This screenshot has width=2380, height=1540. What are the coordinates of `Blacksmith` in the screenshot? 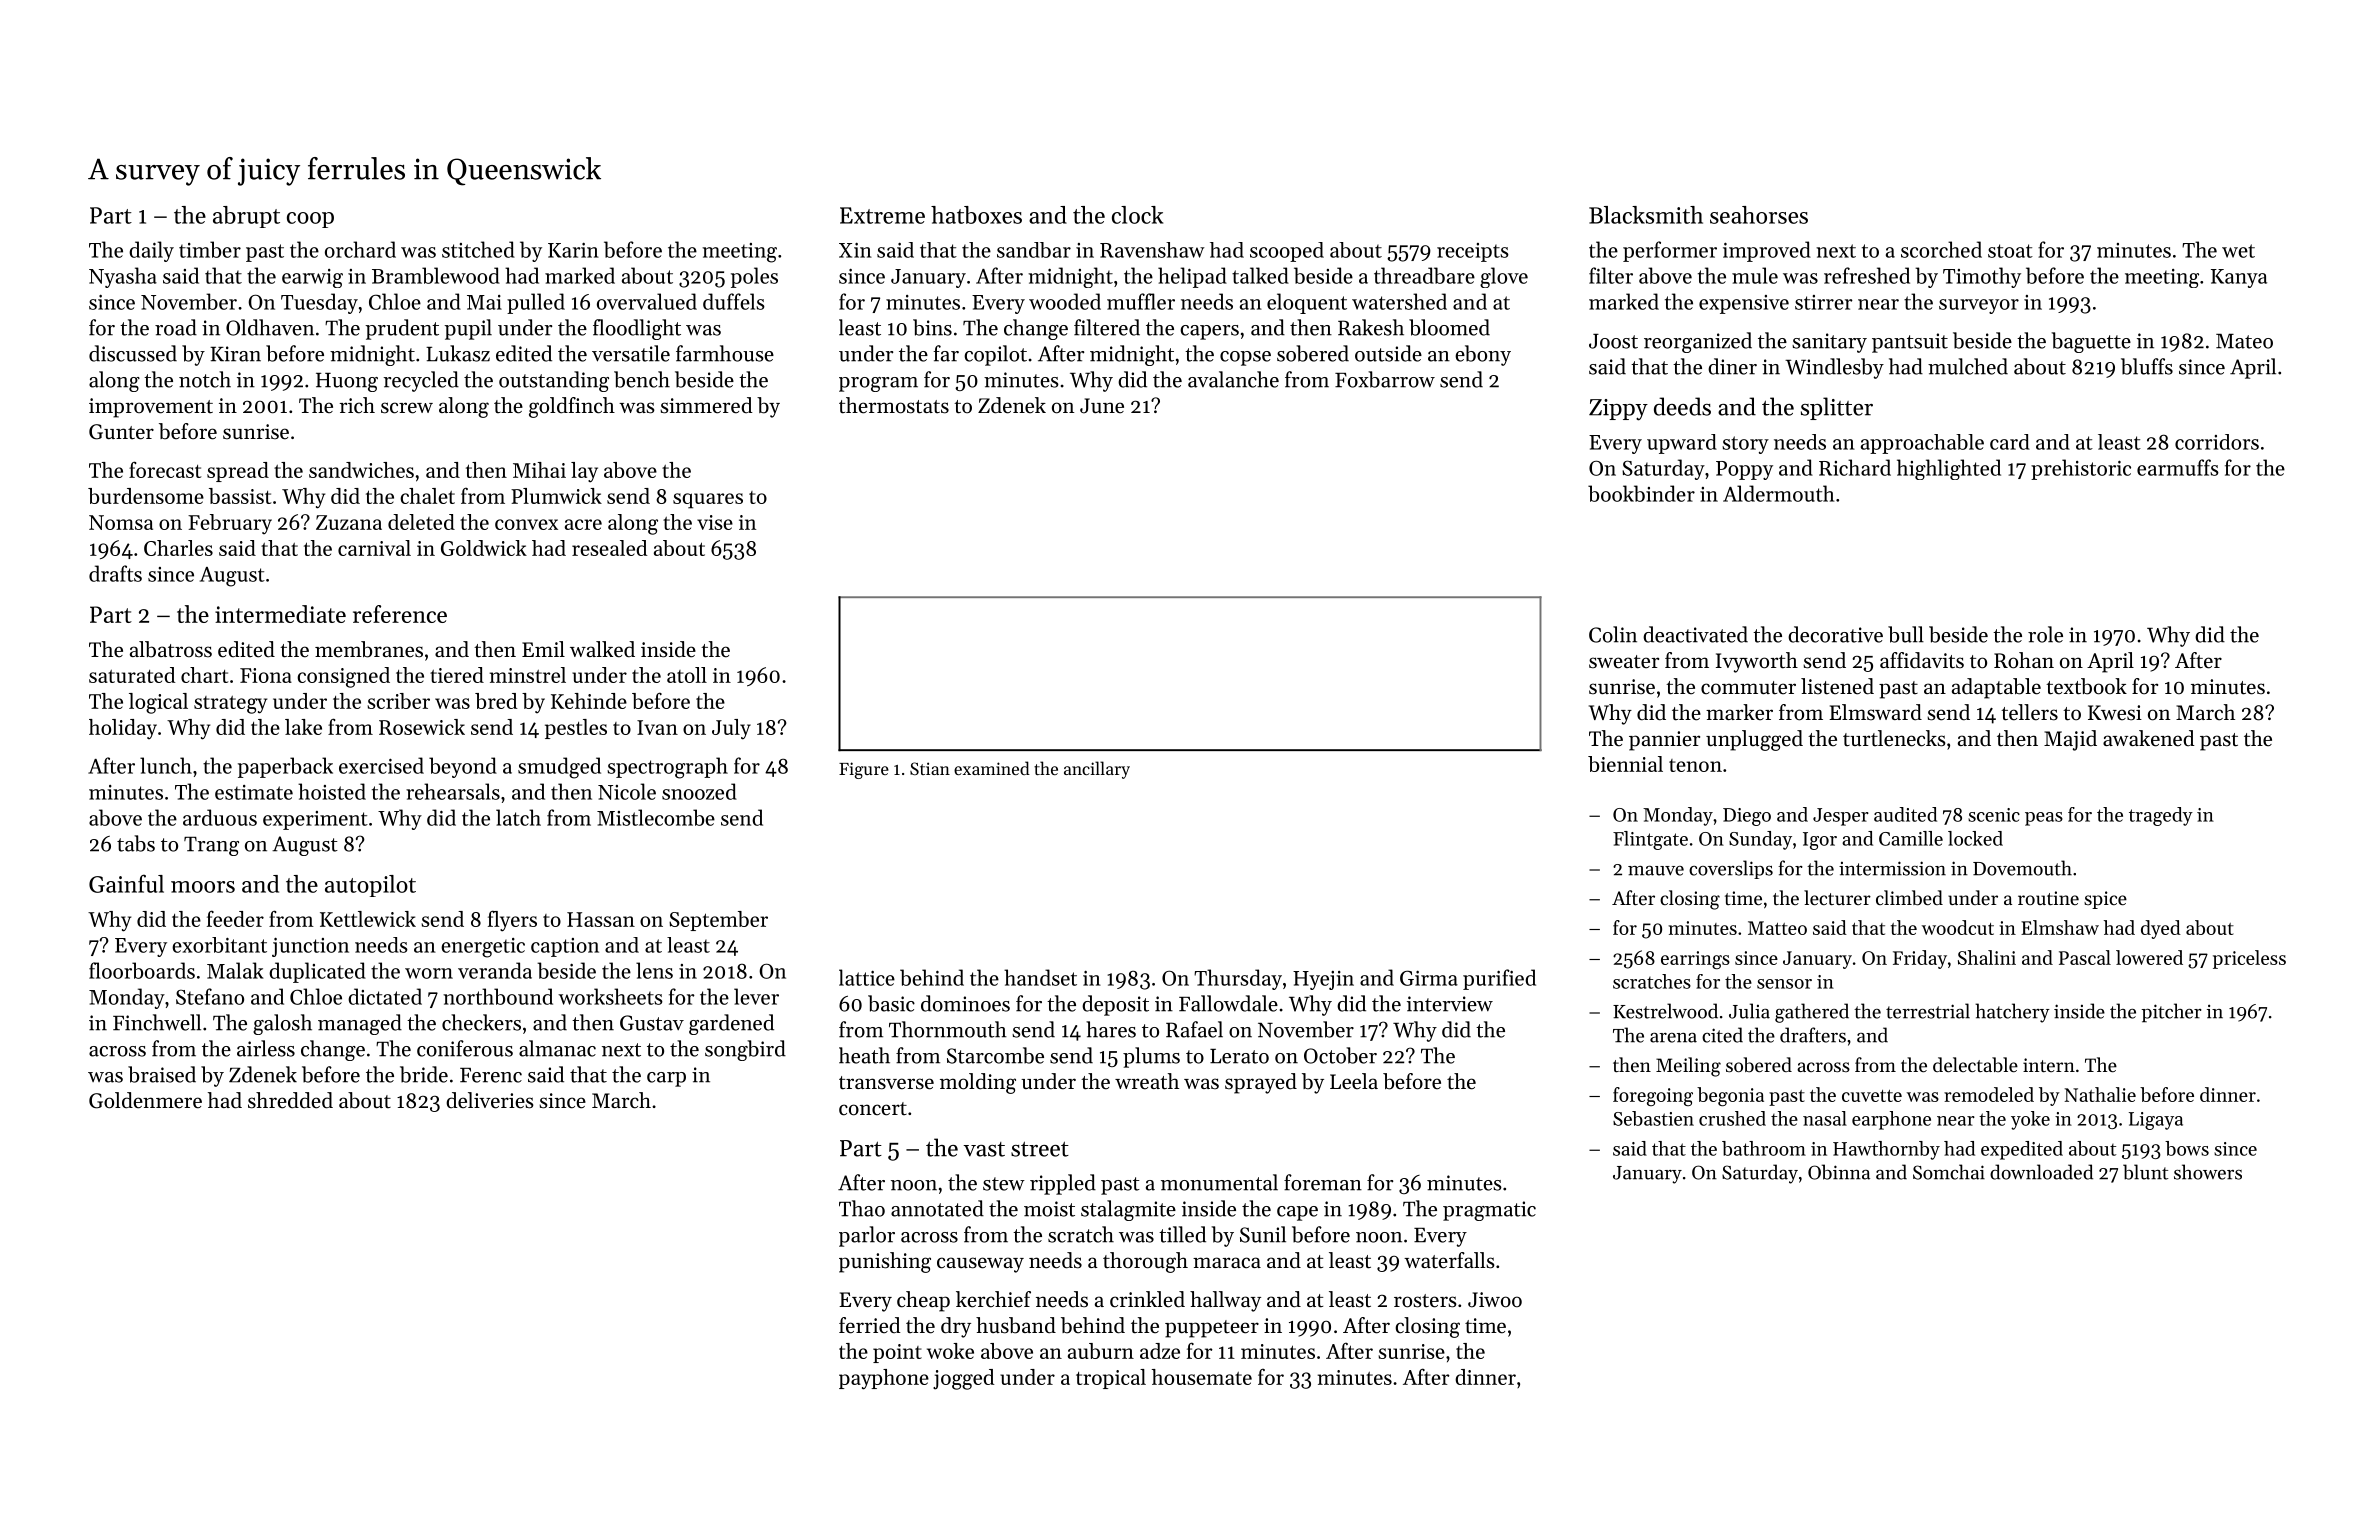 It's located at (1646, 215).
